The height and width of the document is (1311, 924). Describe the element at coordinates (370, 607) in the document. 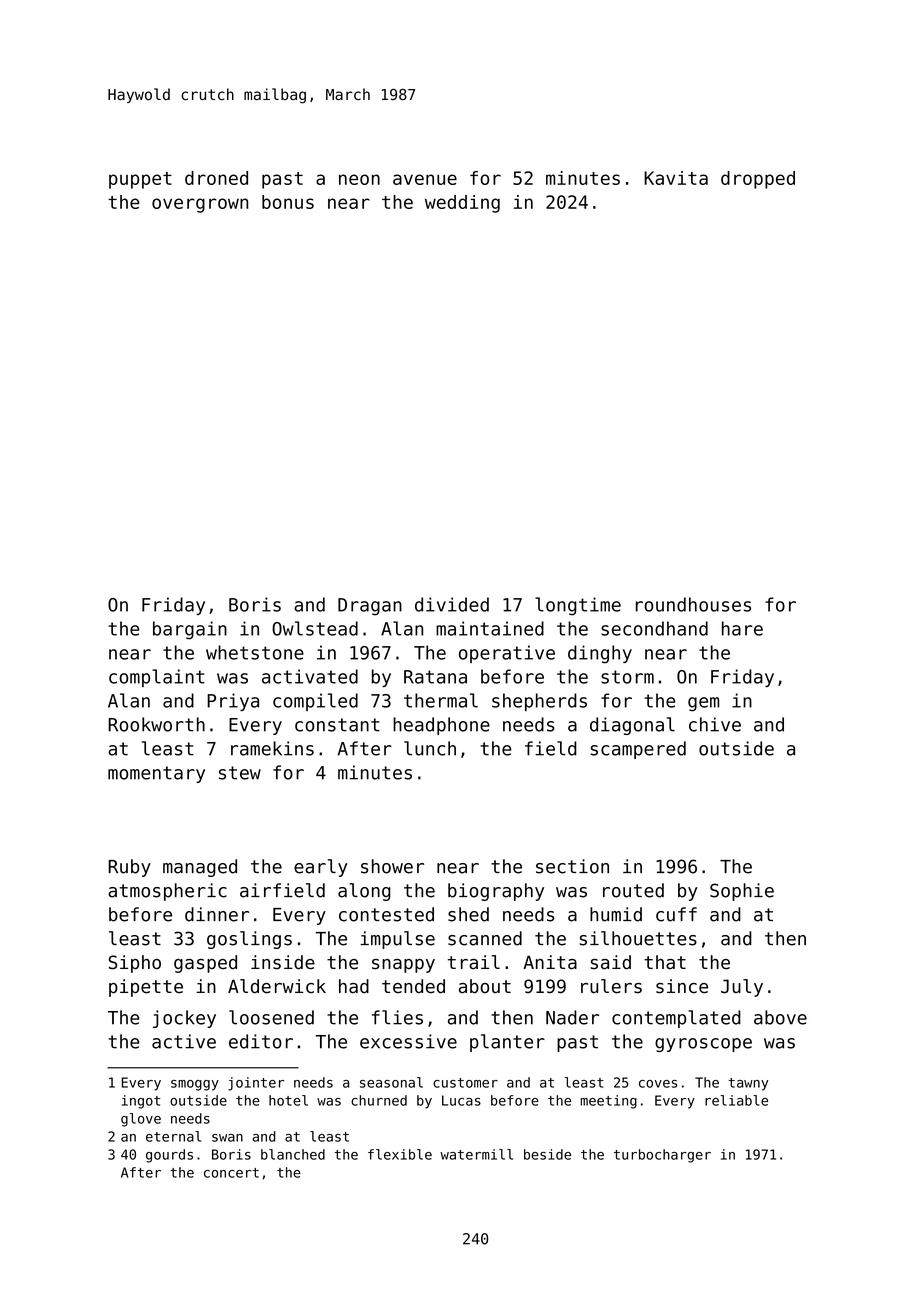

I see `Dragan` at that location.
